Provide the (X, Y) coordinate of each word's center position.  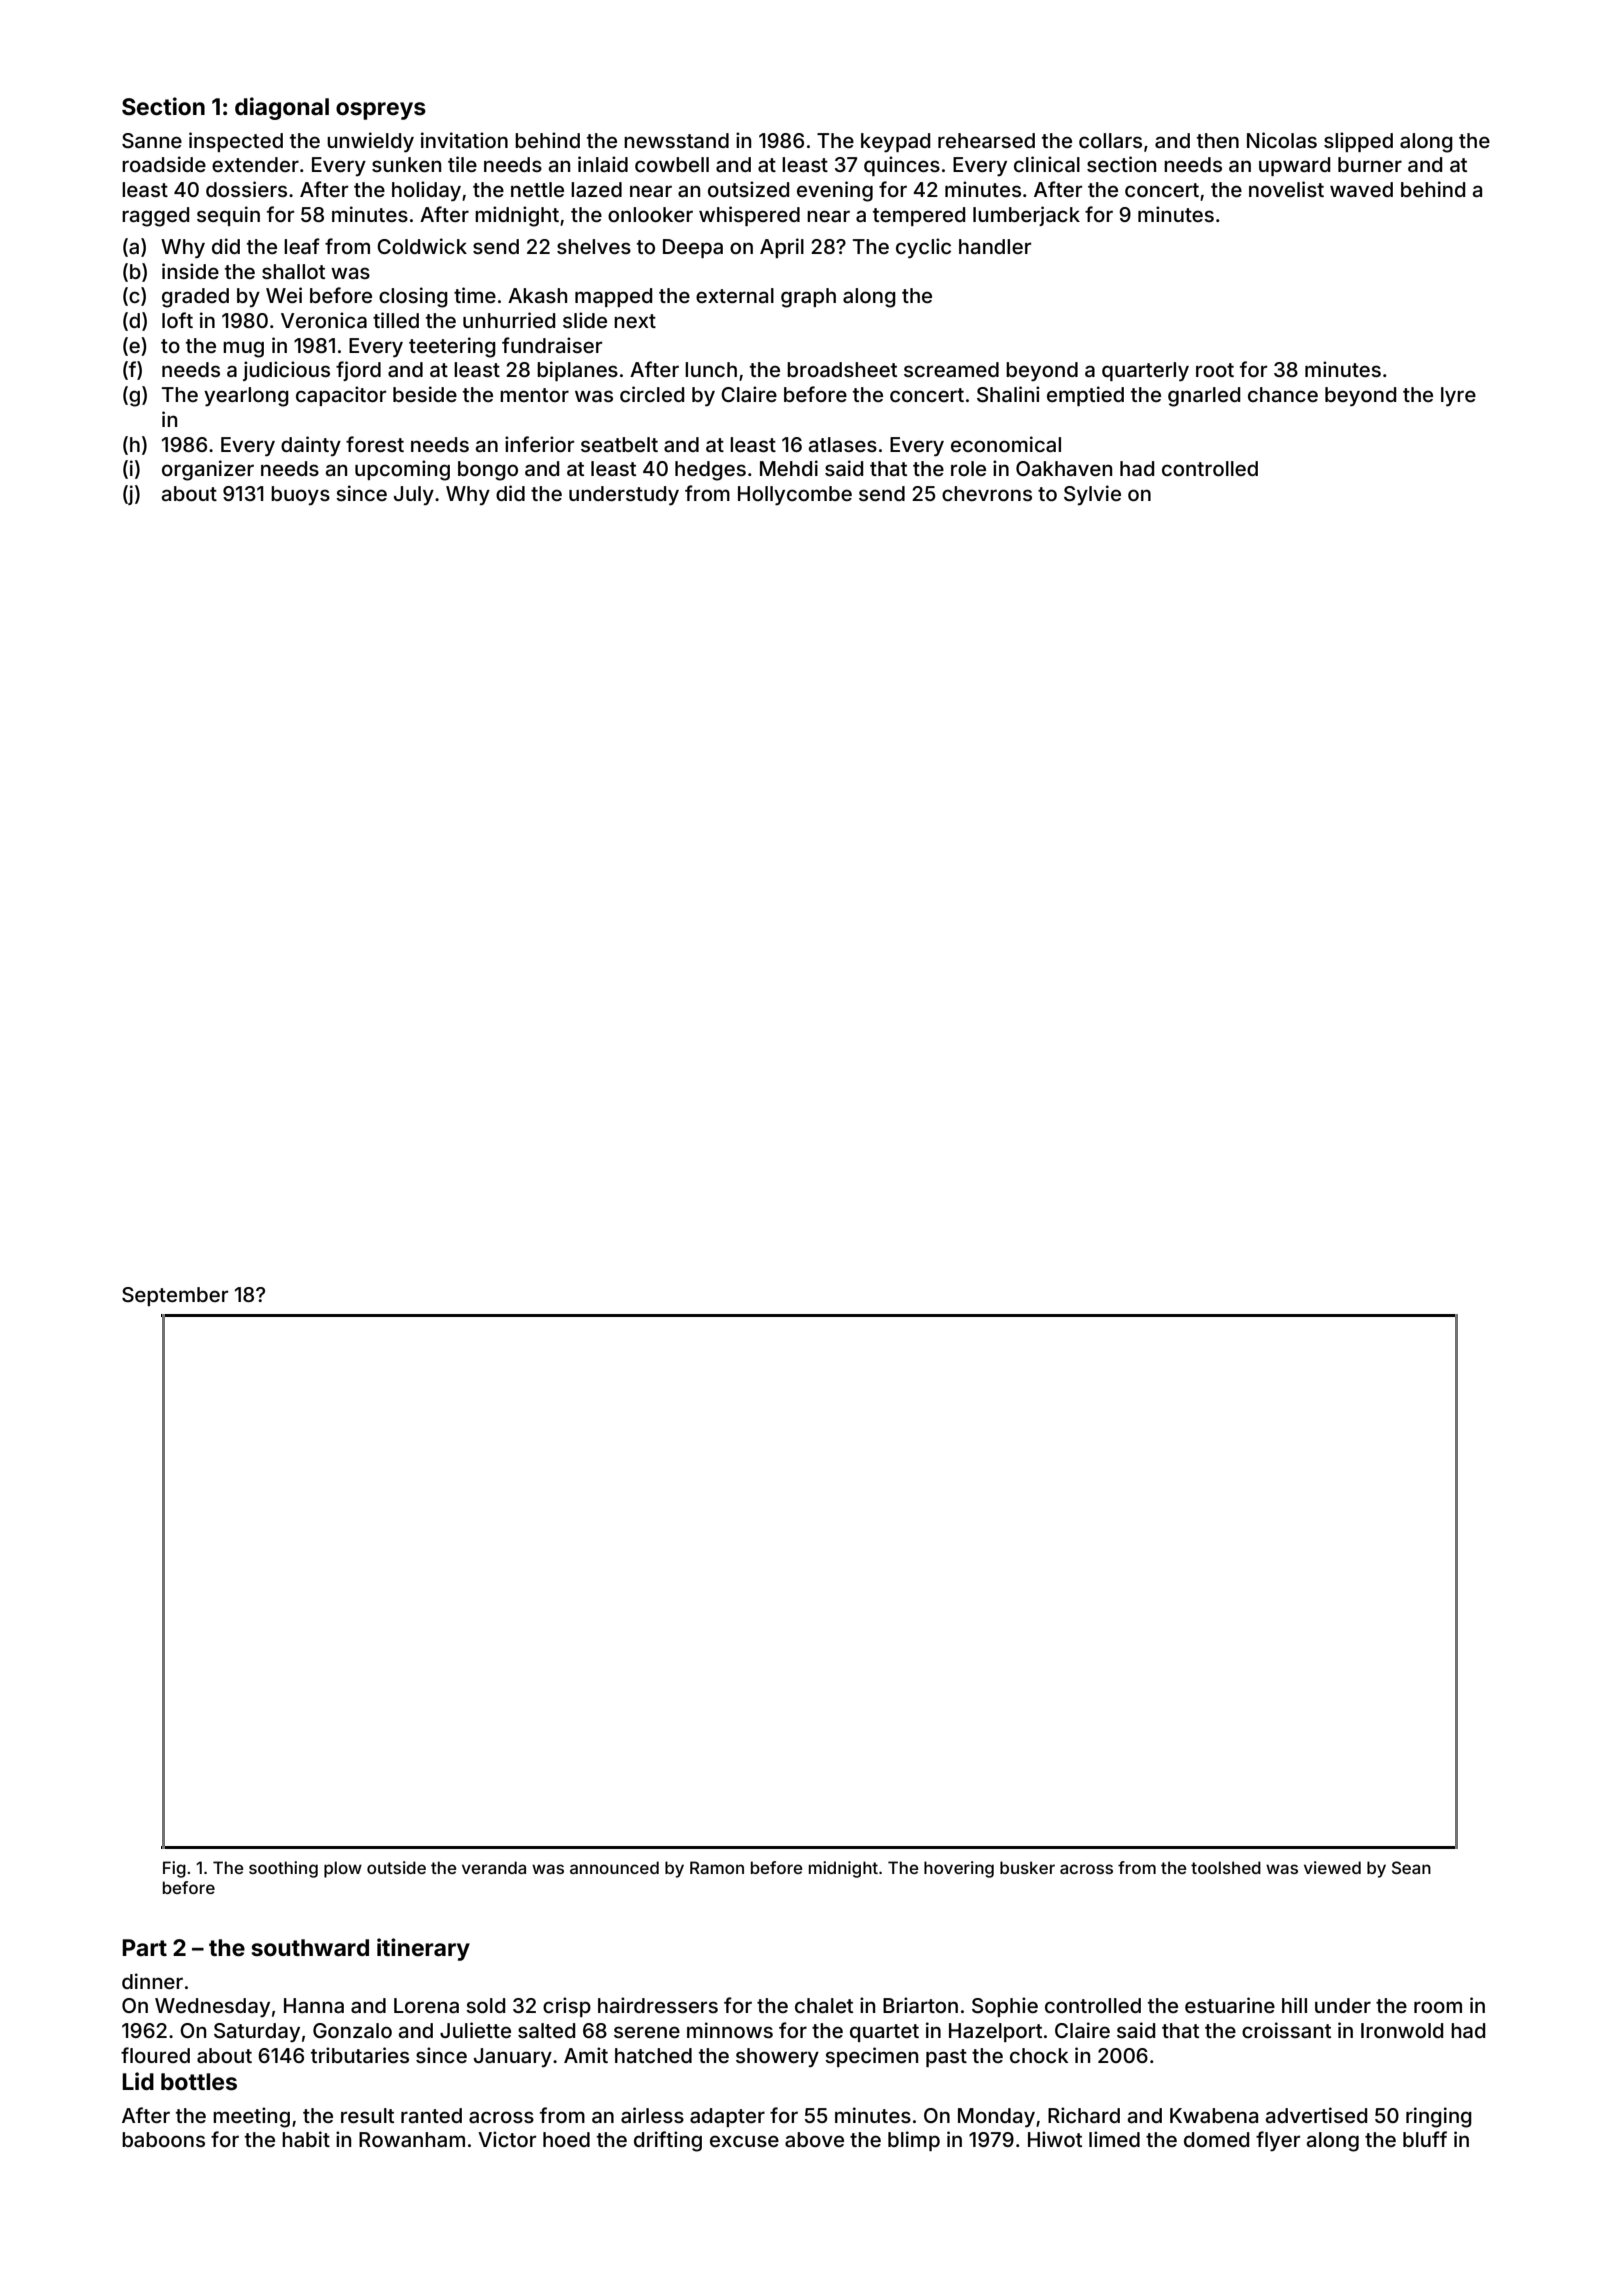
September (175, 1296)
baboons (163, 2139)
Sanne (152, 141)
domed (1216, 2139)
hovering (959, 1869)
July (414, 495)
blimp (914, 2141)
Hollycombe (795, 495)
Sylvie (1092, 495)
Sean (1411, 1867)
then (1218, 140)
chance (1283, 394)
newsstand (676, 140)
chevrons (987, 493)
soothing (283, 1869)
